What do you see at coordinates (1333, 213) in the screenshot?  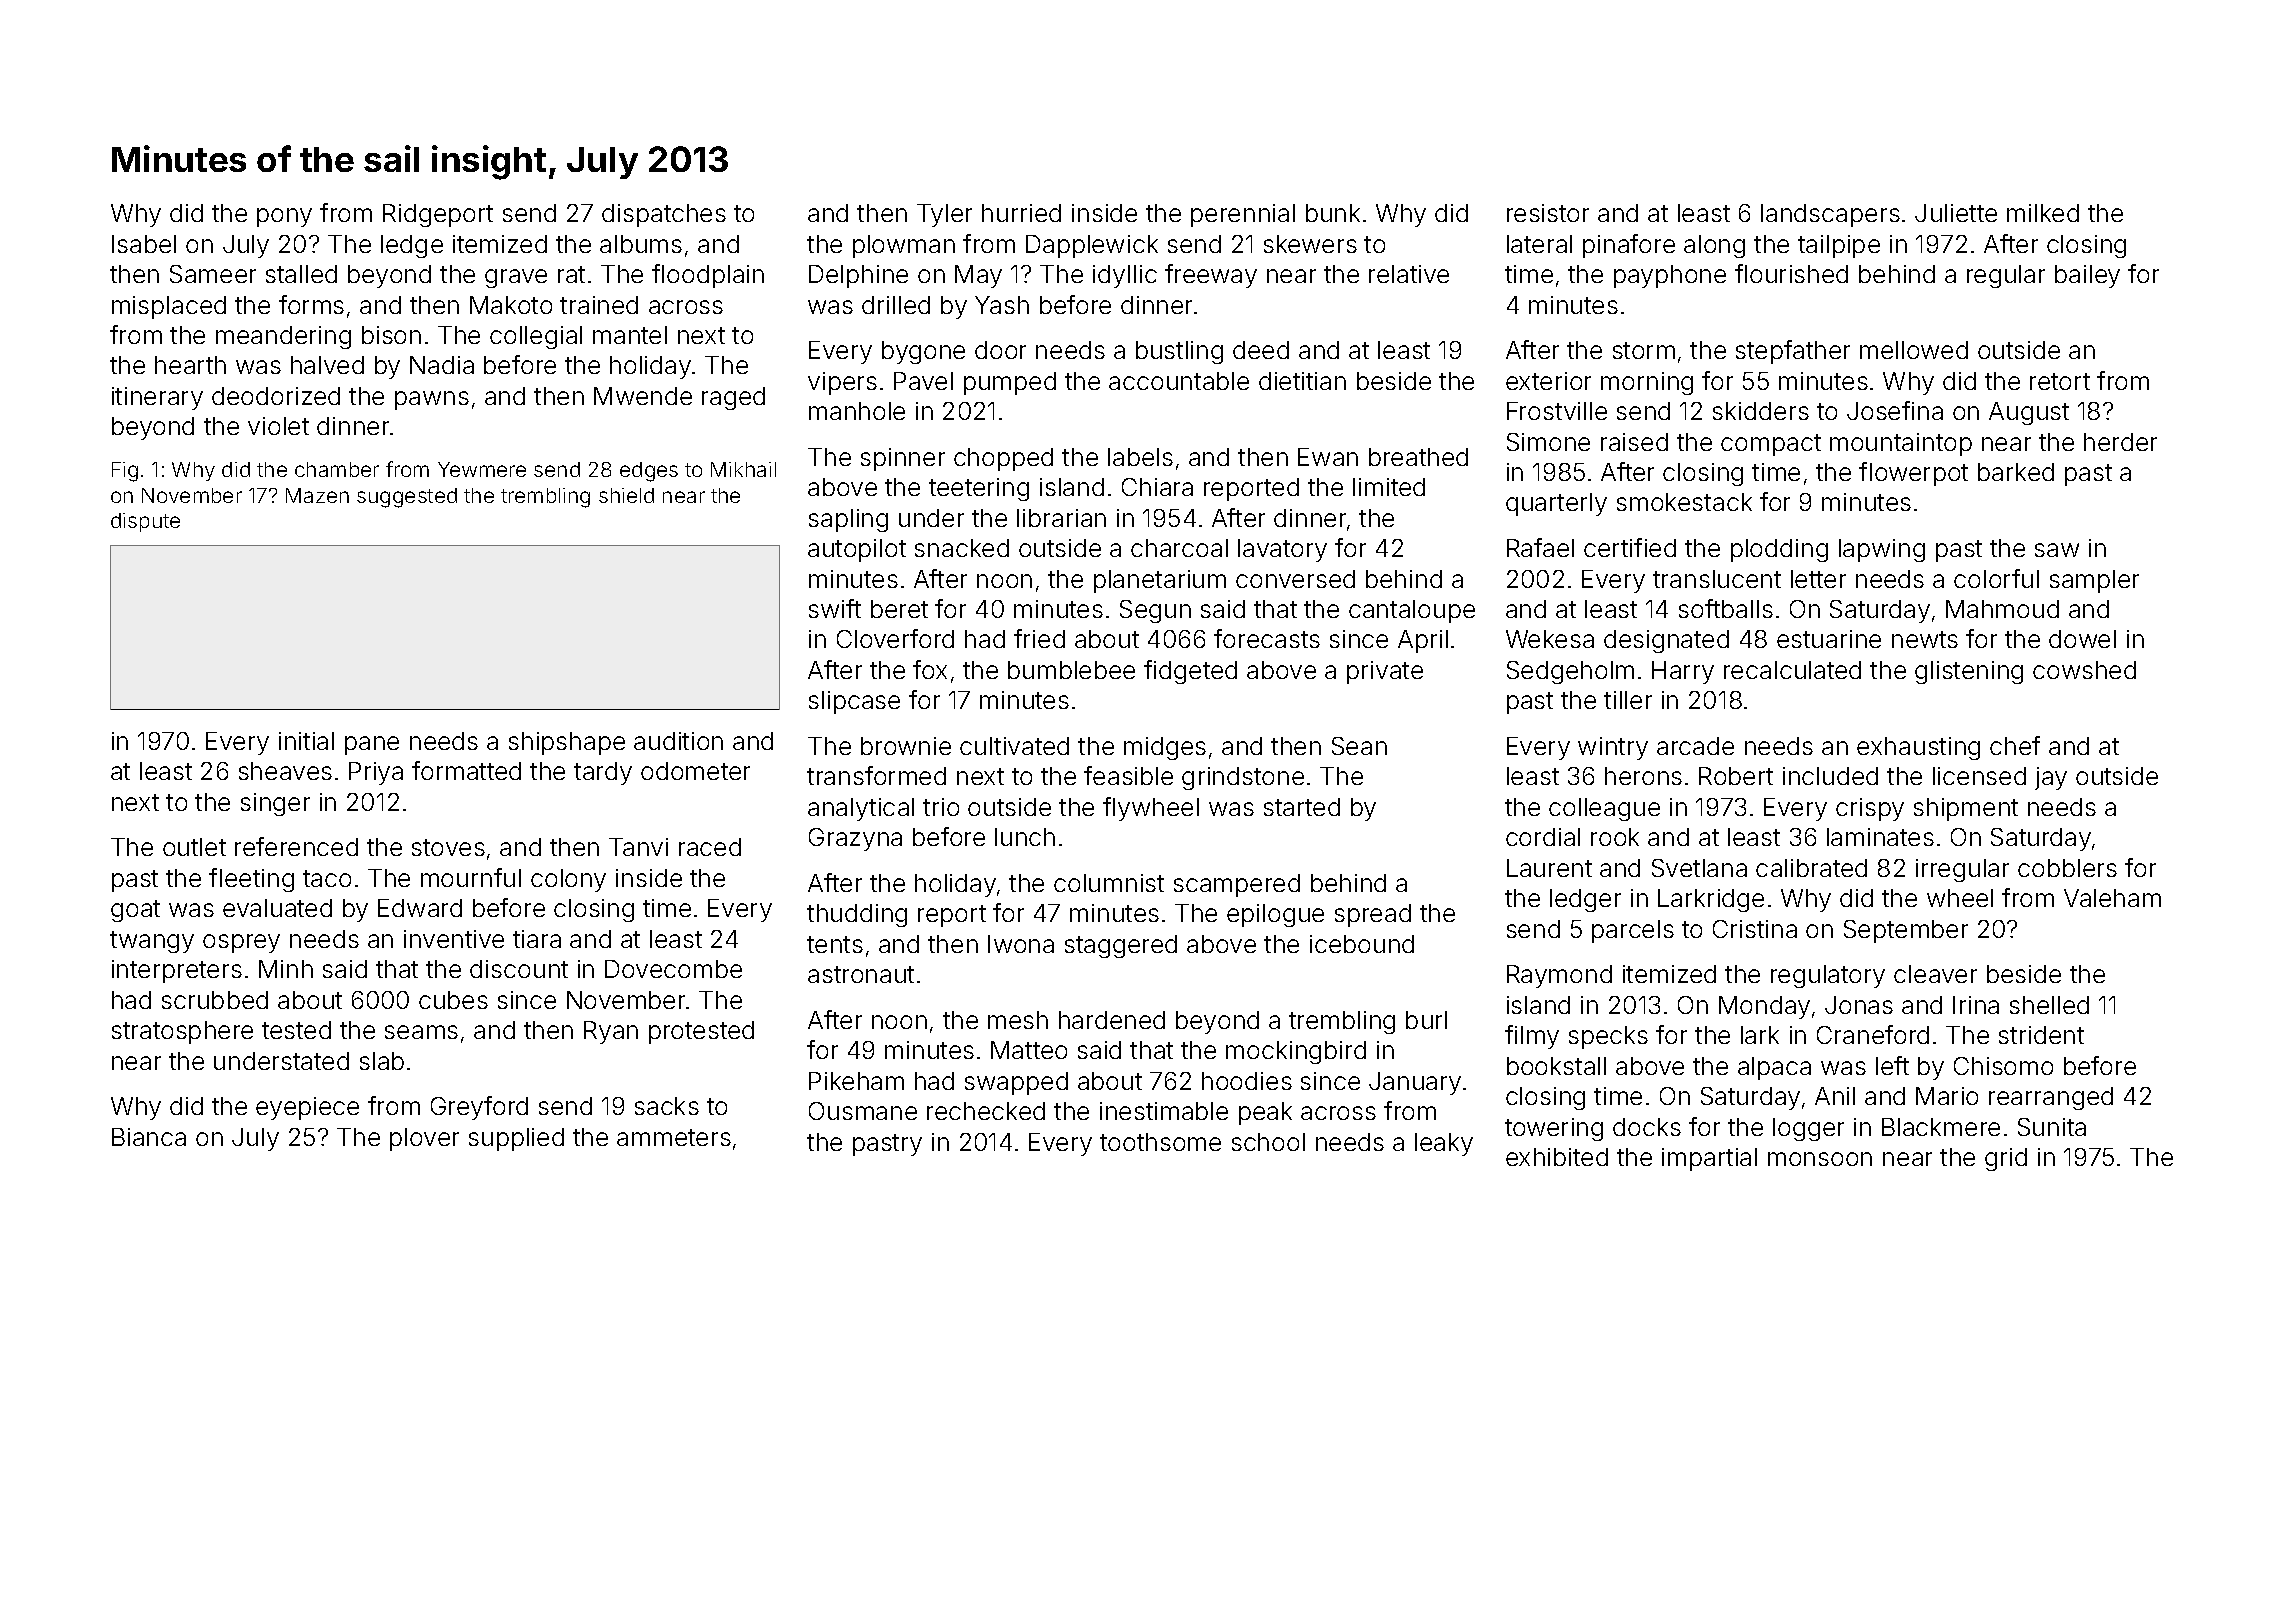 I see `bunk` at bounding box center [1333, 213].
